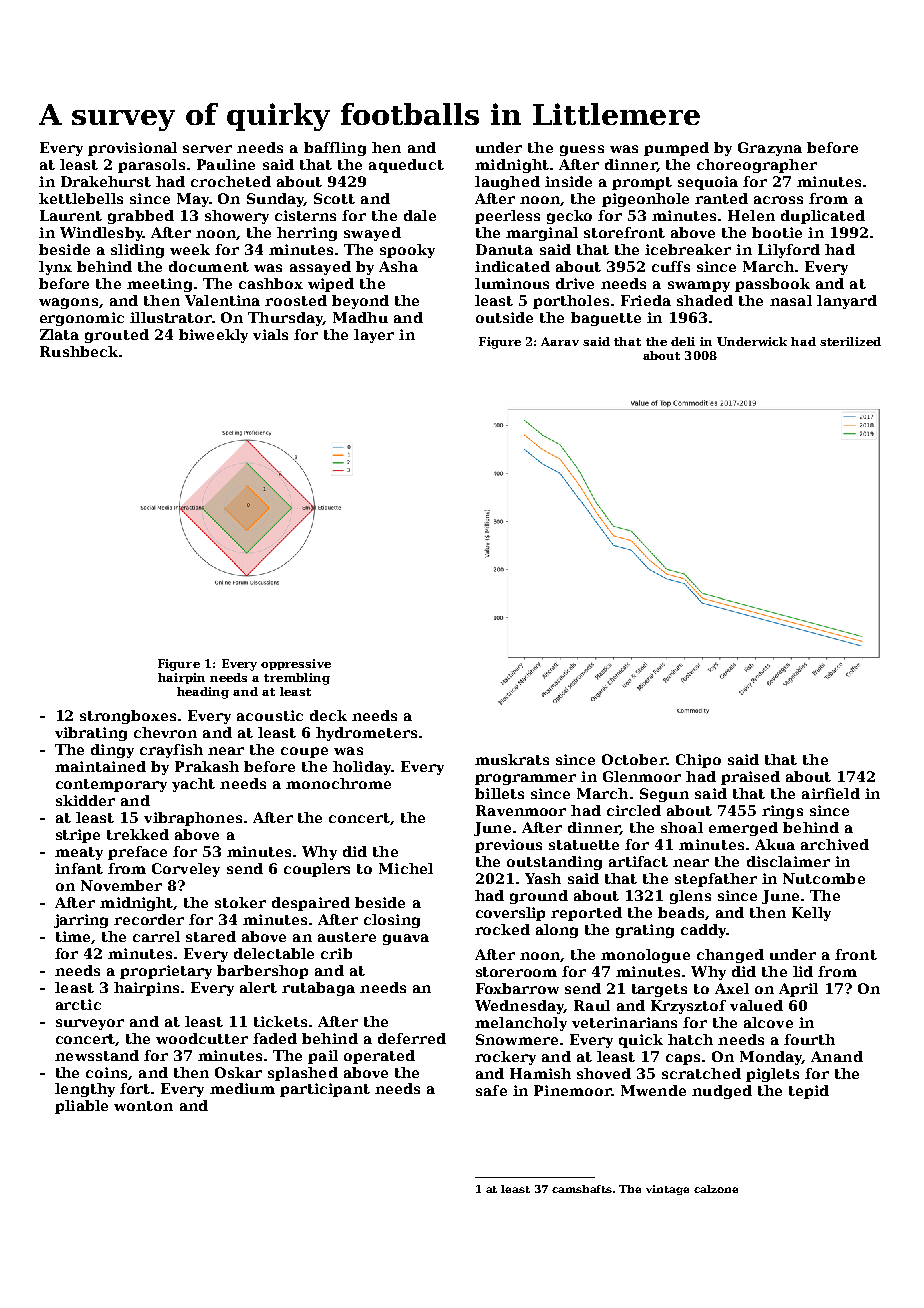 The height and width of the screenshot is (1308, 924). Describe the element at coordinates (698, 761) in the screenshot. I see `Chipo` at that location.
